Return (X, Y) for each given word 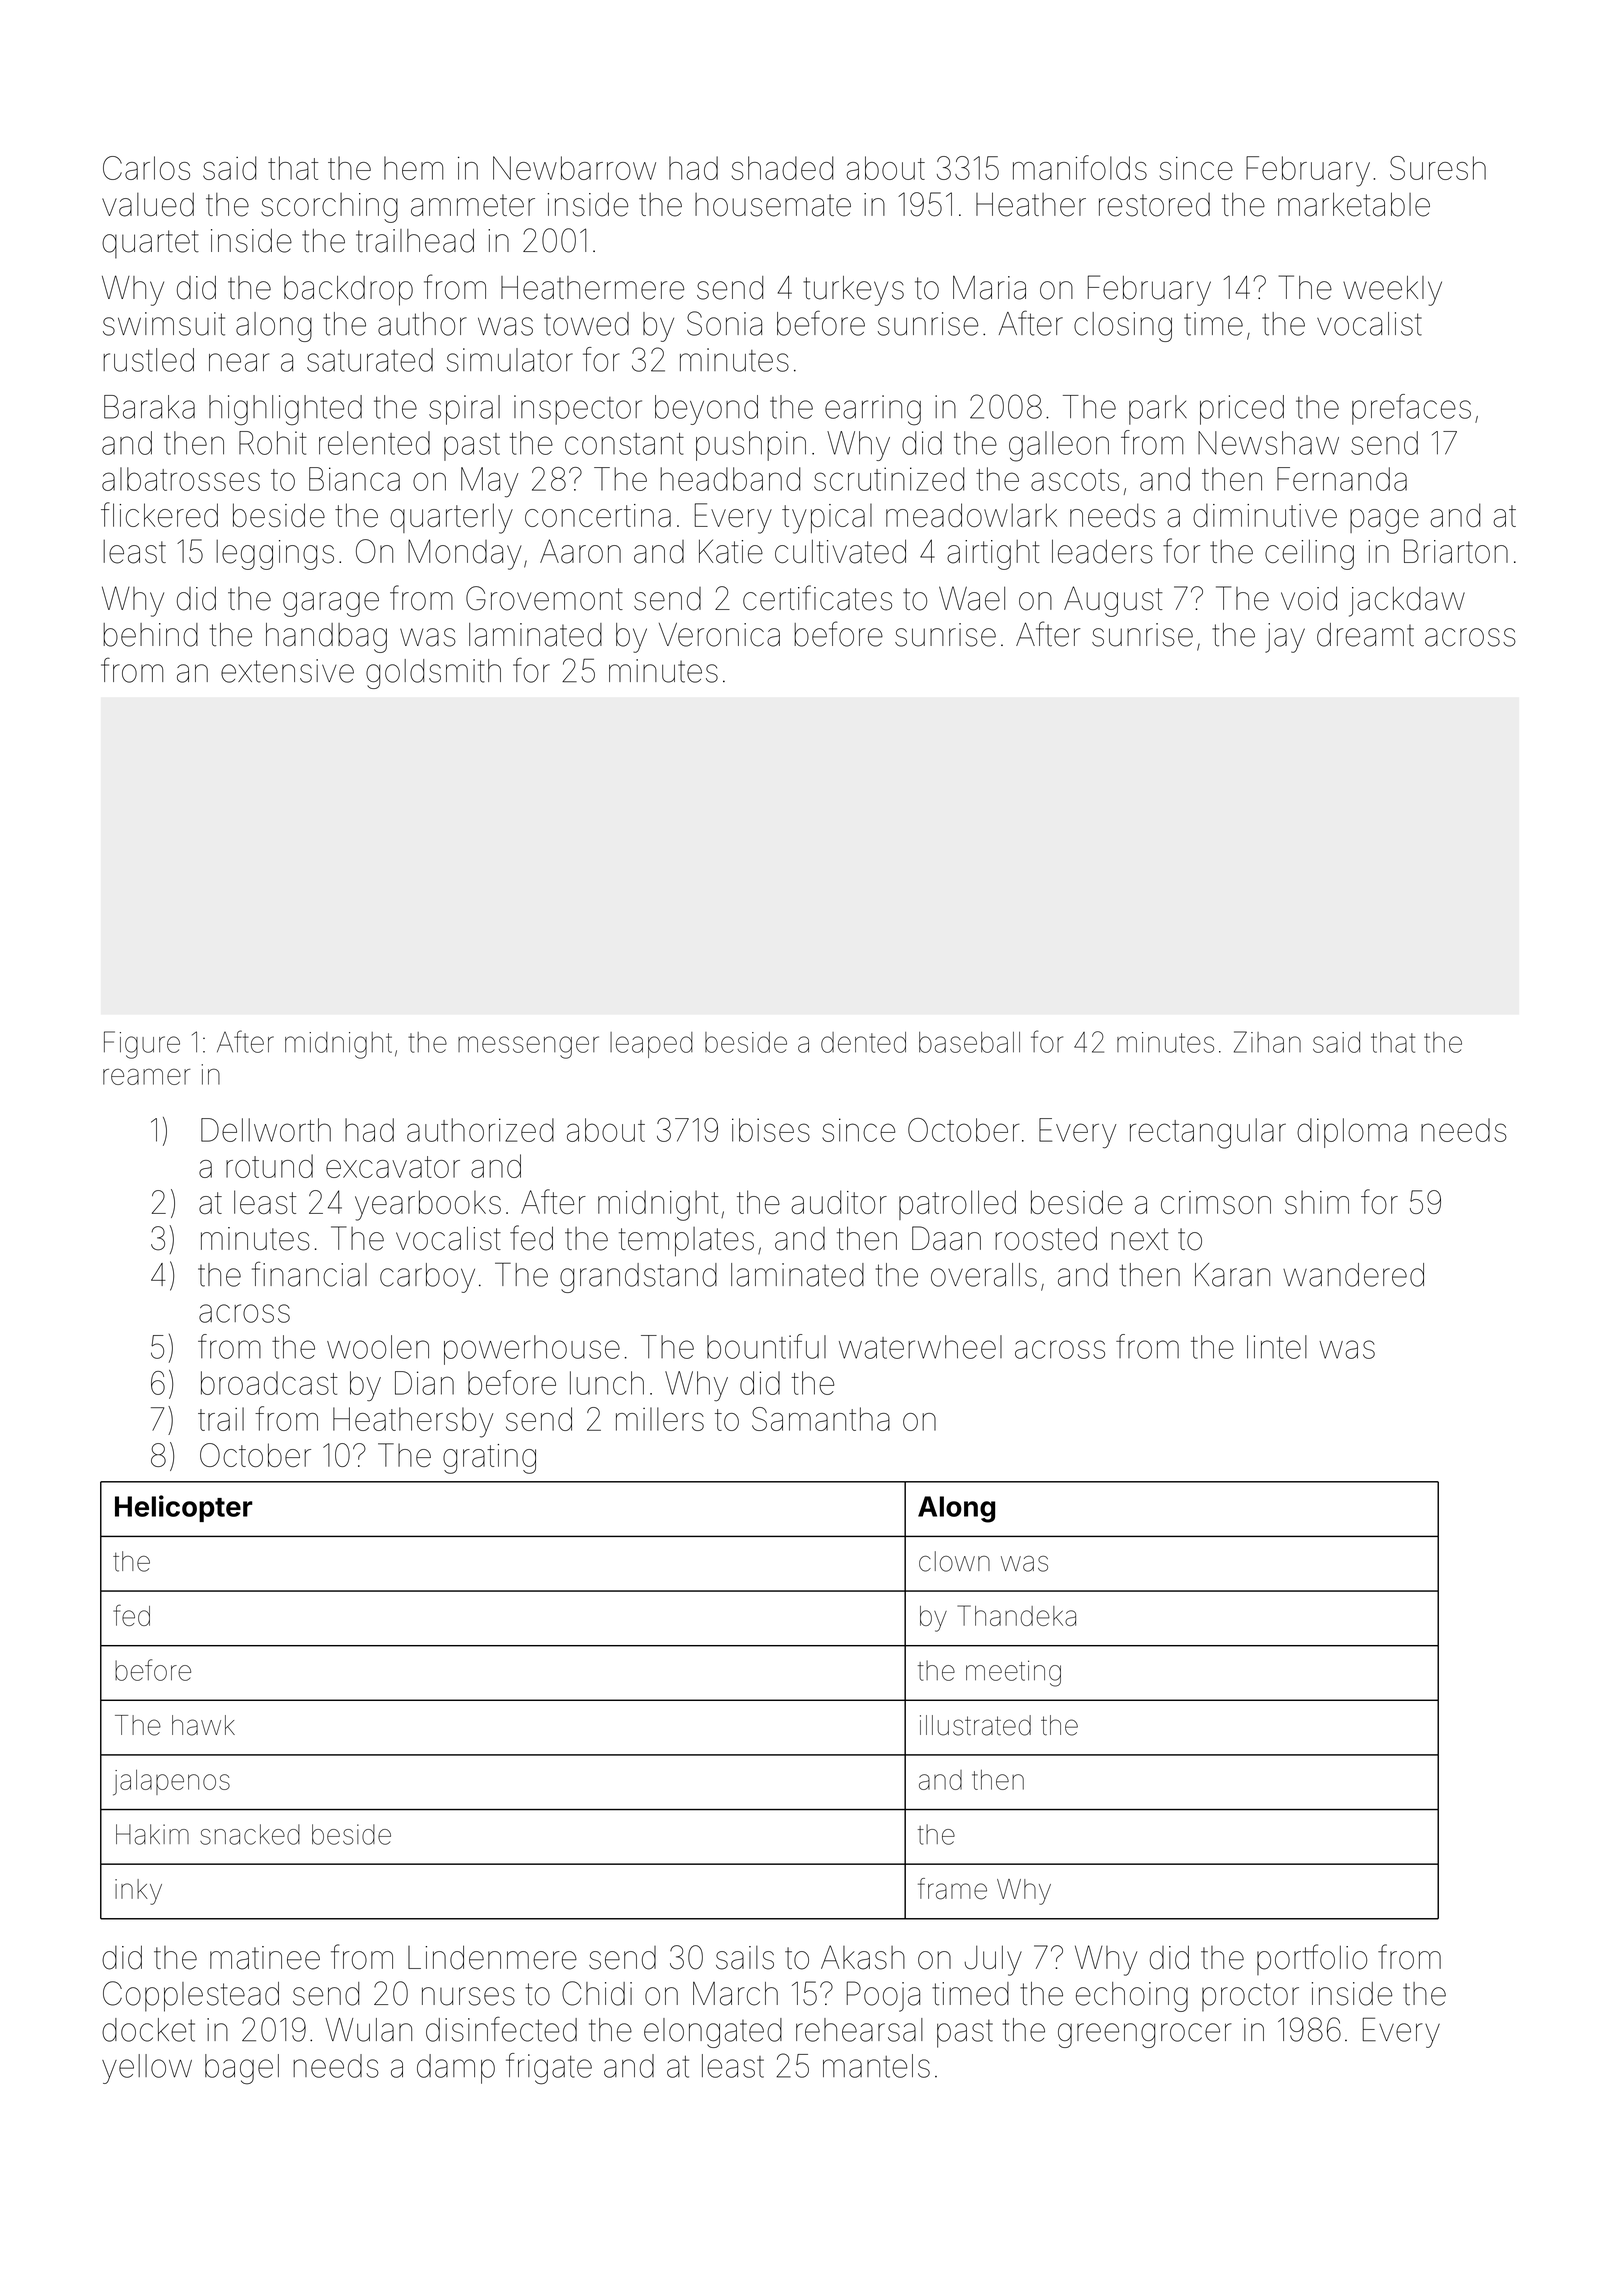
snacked (250, 1834)
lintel (1277, 1347)
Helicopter (184, 1508)
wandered (1353, 1275)
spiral (464, 410)
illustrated (975, 1725)
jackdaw (1407, 601)
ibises (771, 1130)
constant (624, 444)
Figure (142, 1045)
